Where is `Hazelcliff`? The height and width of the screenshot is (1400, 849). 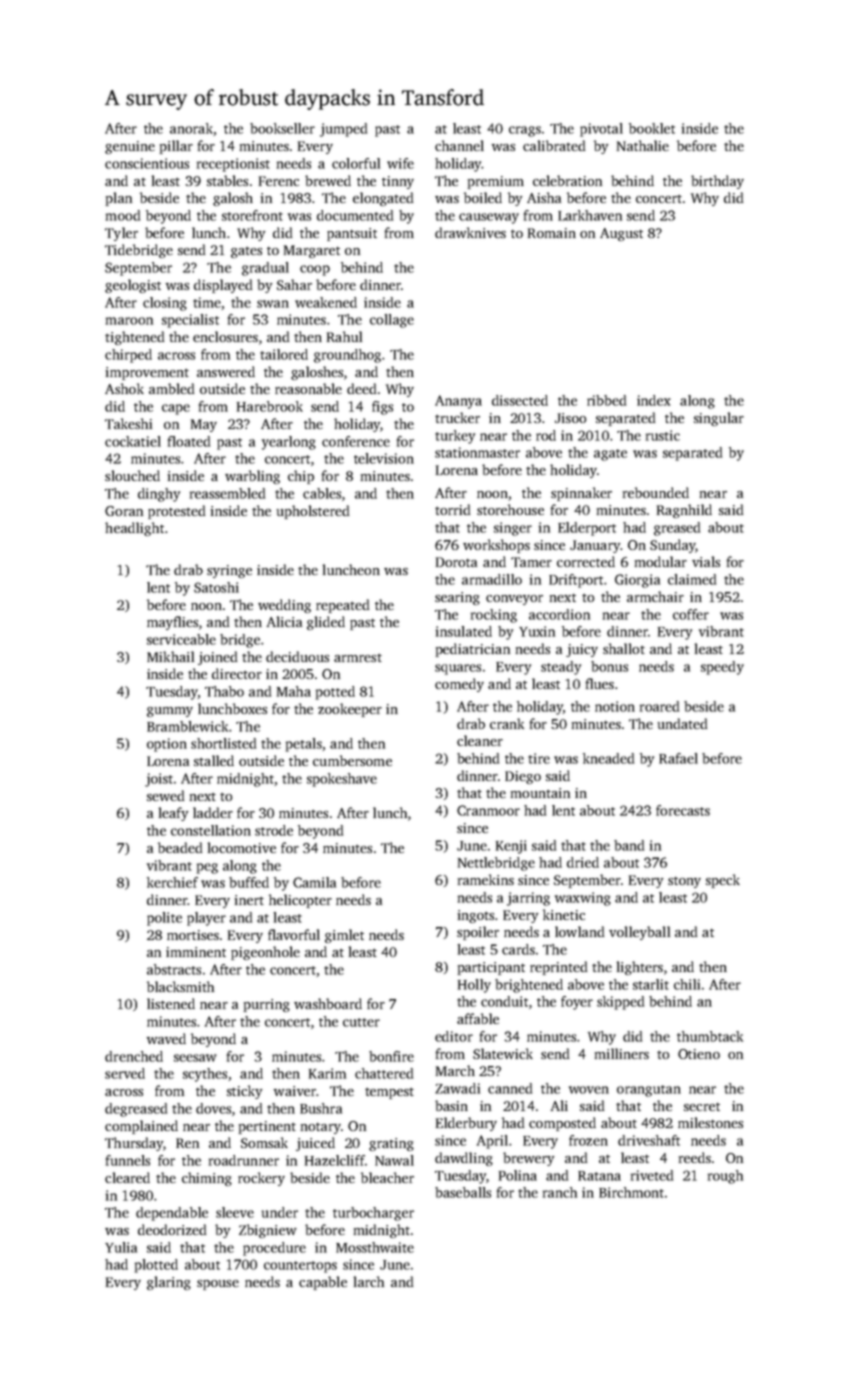
Hazelcliff is located at coordinates (335, 1160).
